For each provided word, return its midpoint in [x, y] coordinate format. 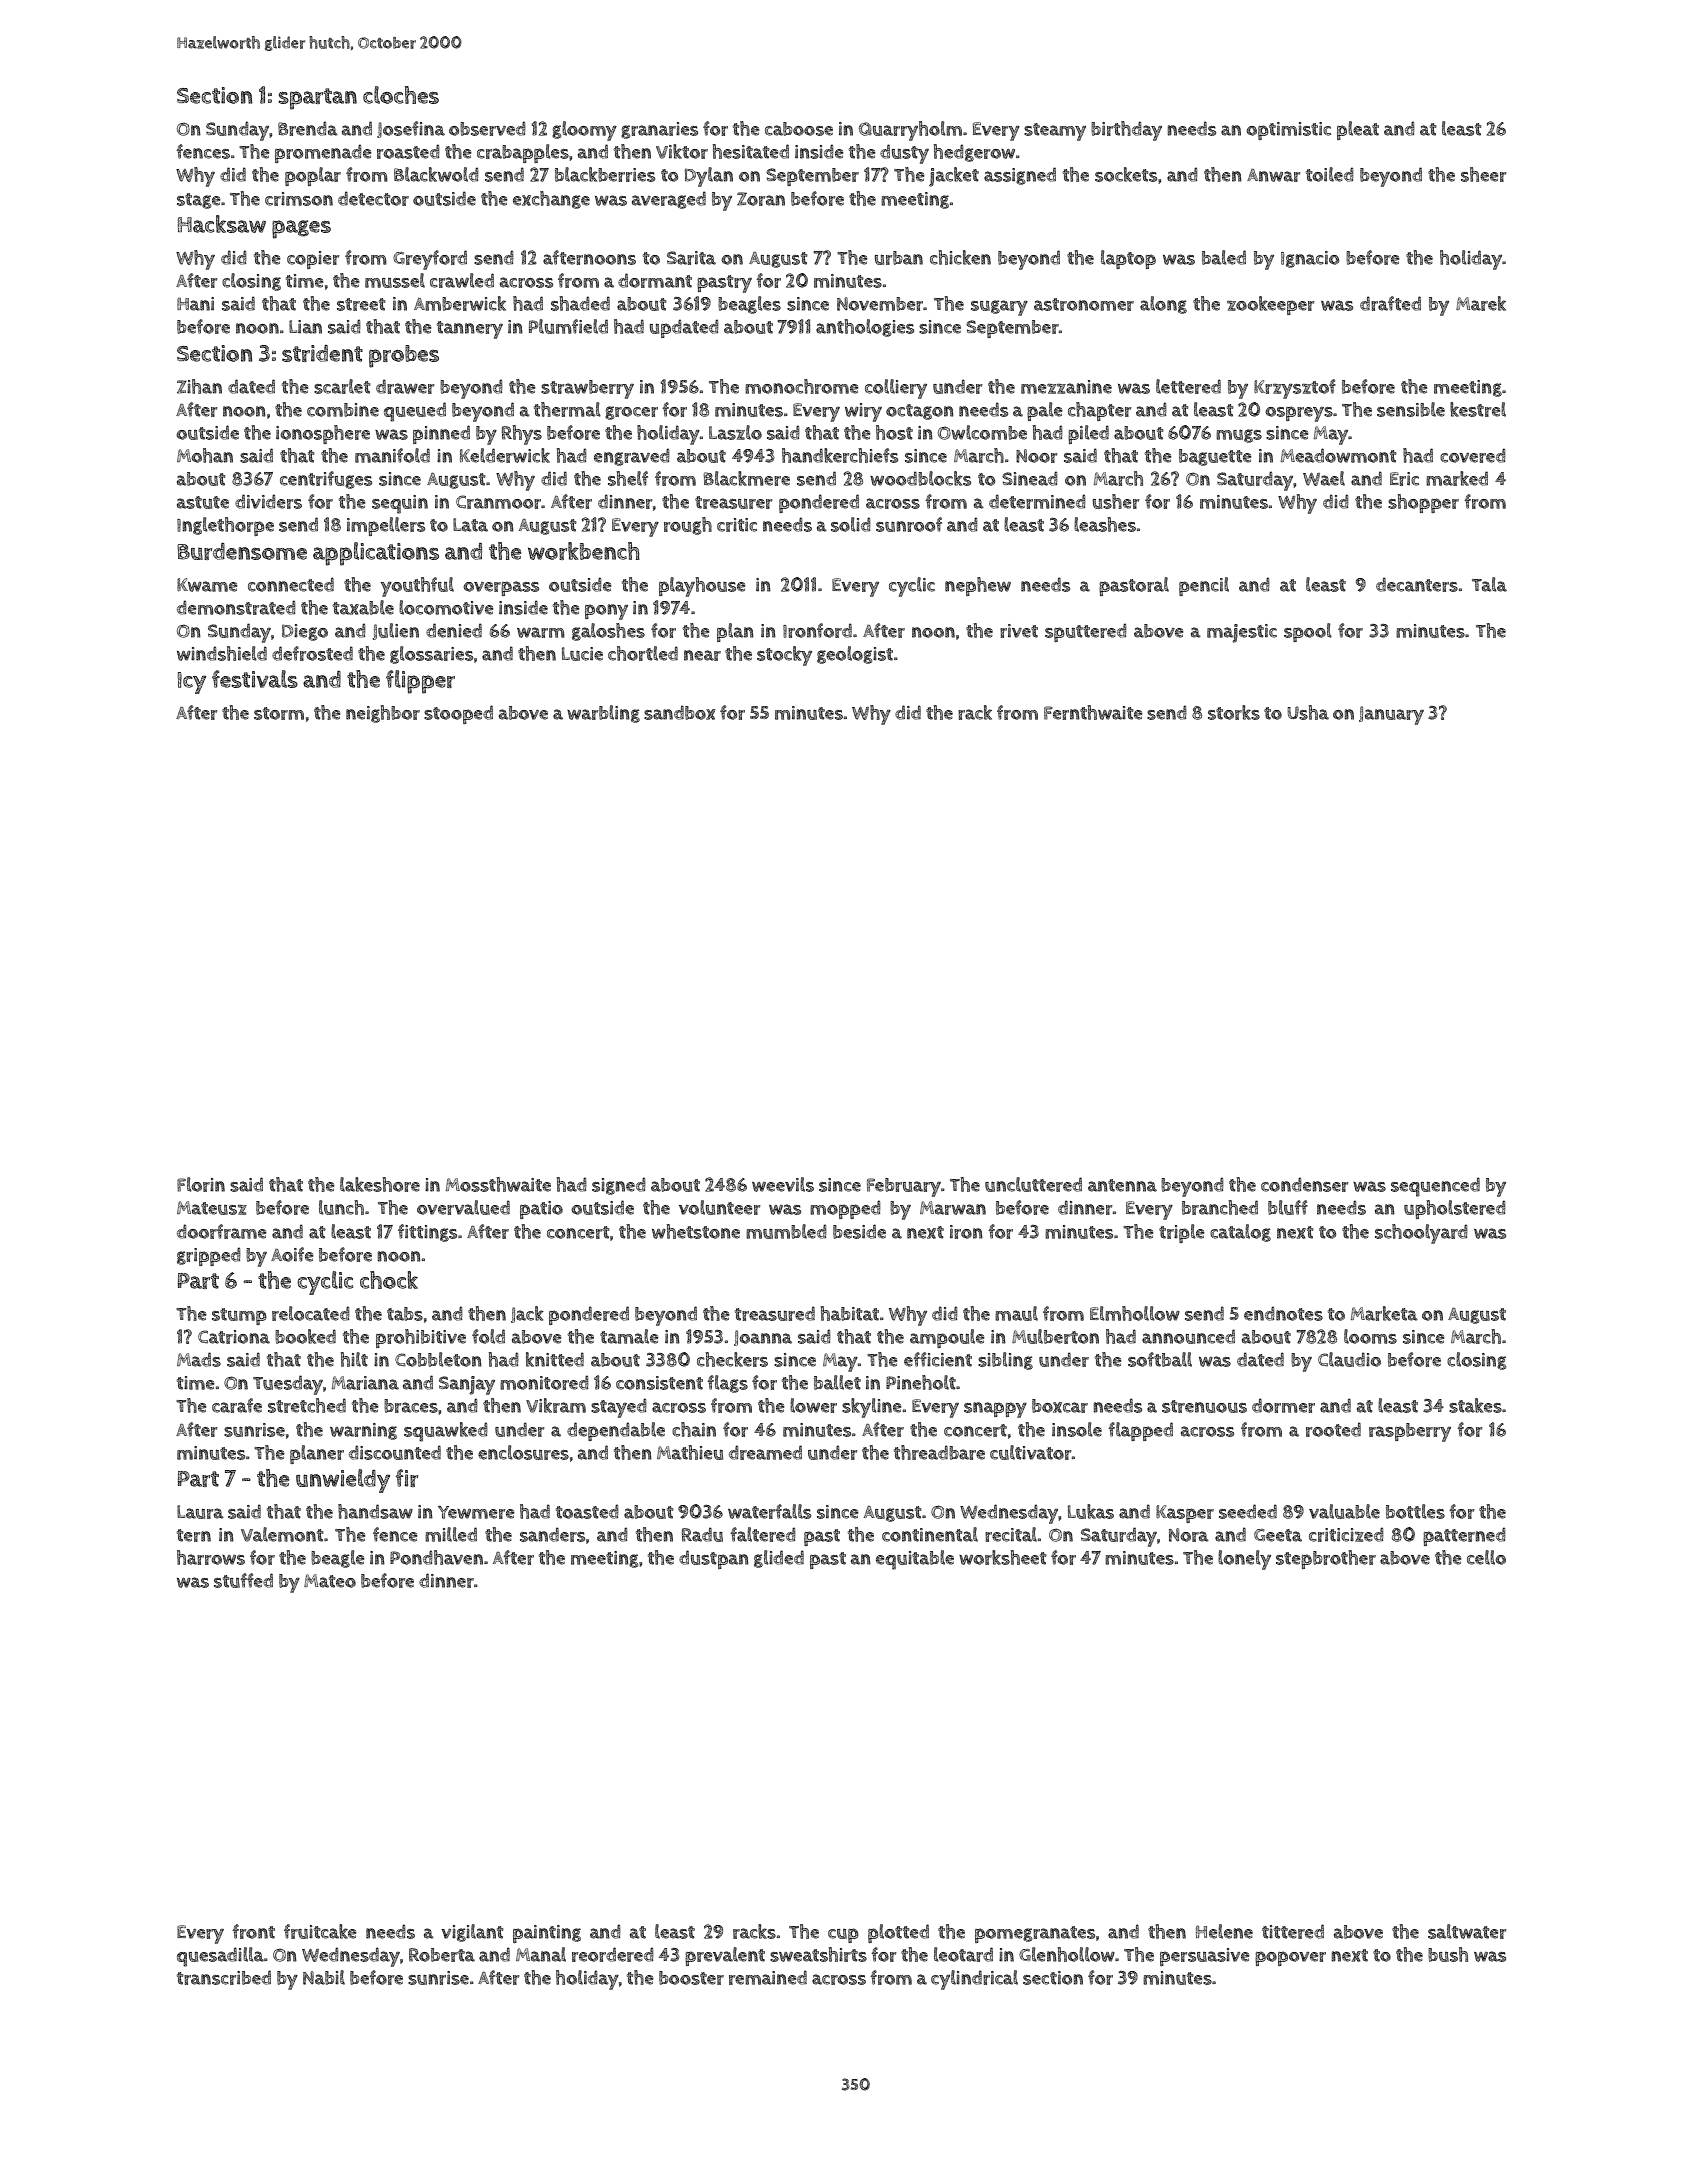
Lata [470, 525]
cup [843, 1935]
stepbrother [1326, 1559]
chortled [643, 653]
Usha [1308, 712]
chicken [960, 257]
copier [313, 260]
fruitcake [320, 1931]
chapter [1100, 411]
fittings [427, 1233]
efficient [938, 1359]
